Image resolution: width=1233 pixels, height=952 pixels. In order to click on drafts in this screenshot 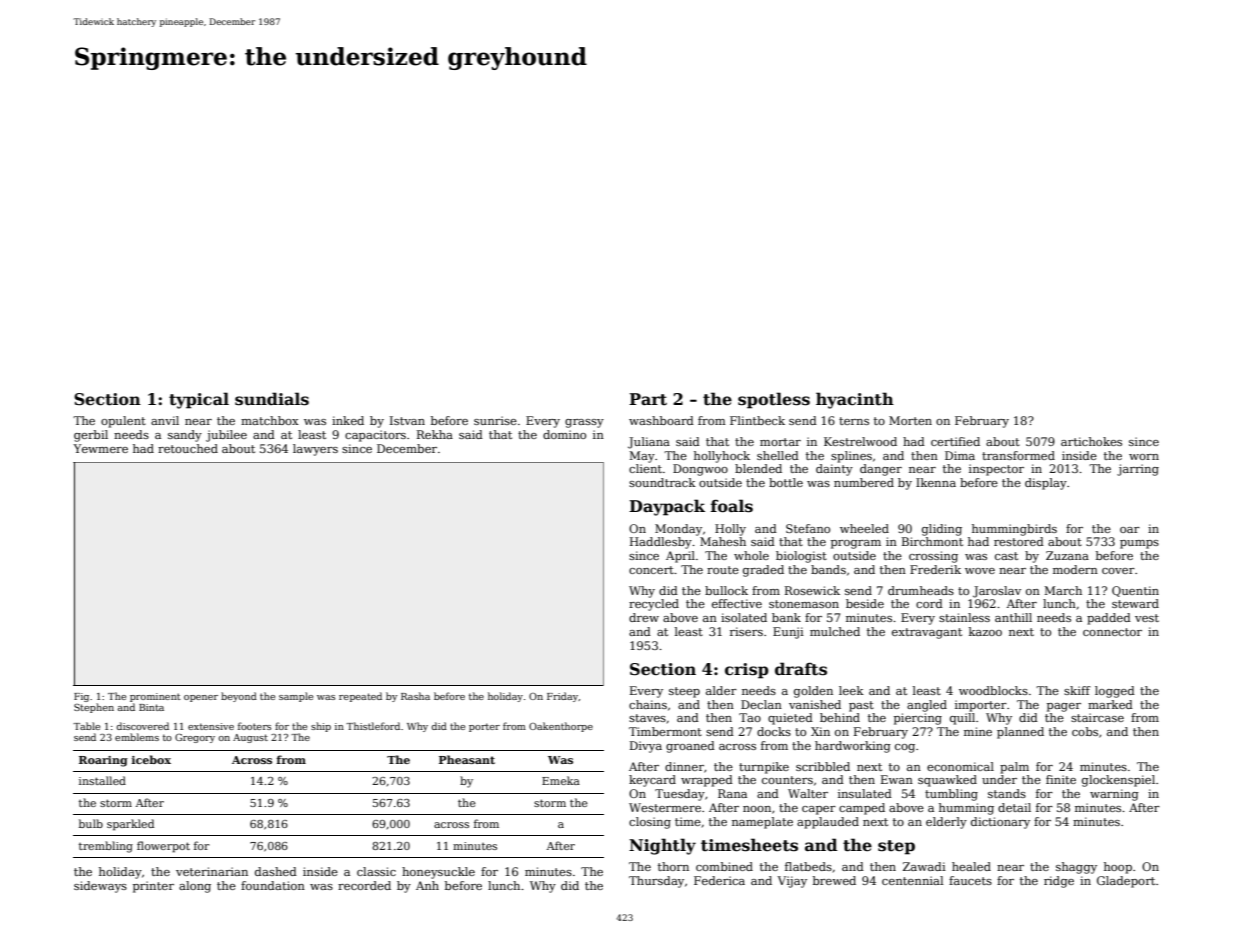, I will do `click(801, 669)`.
